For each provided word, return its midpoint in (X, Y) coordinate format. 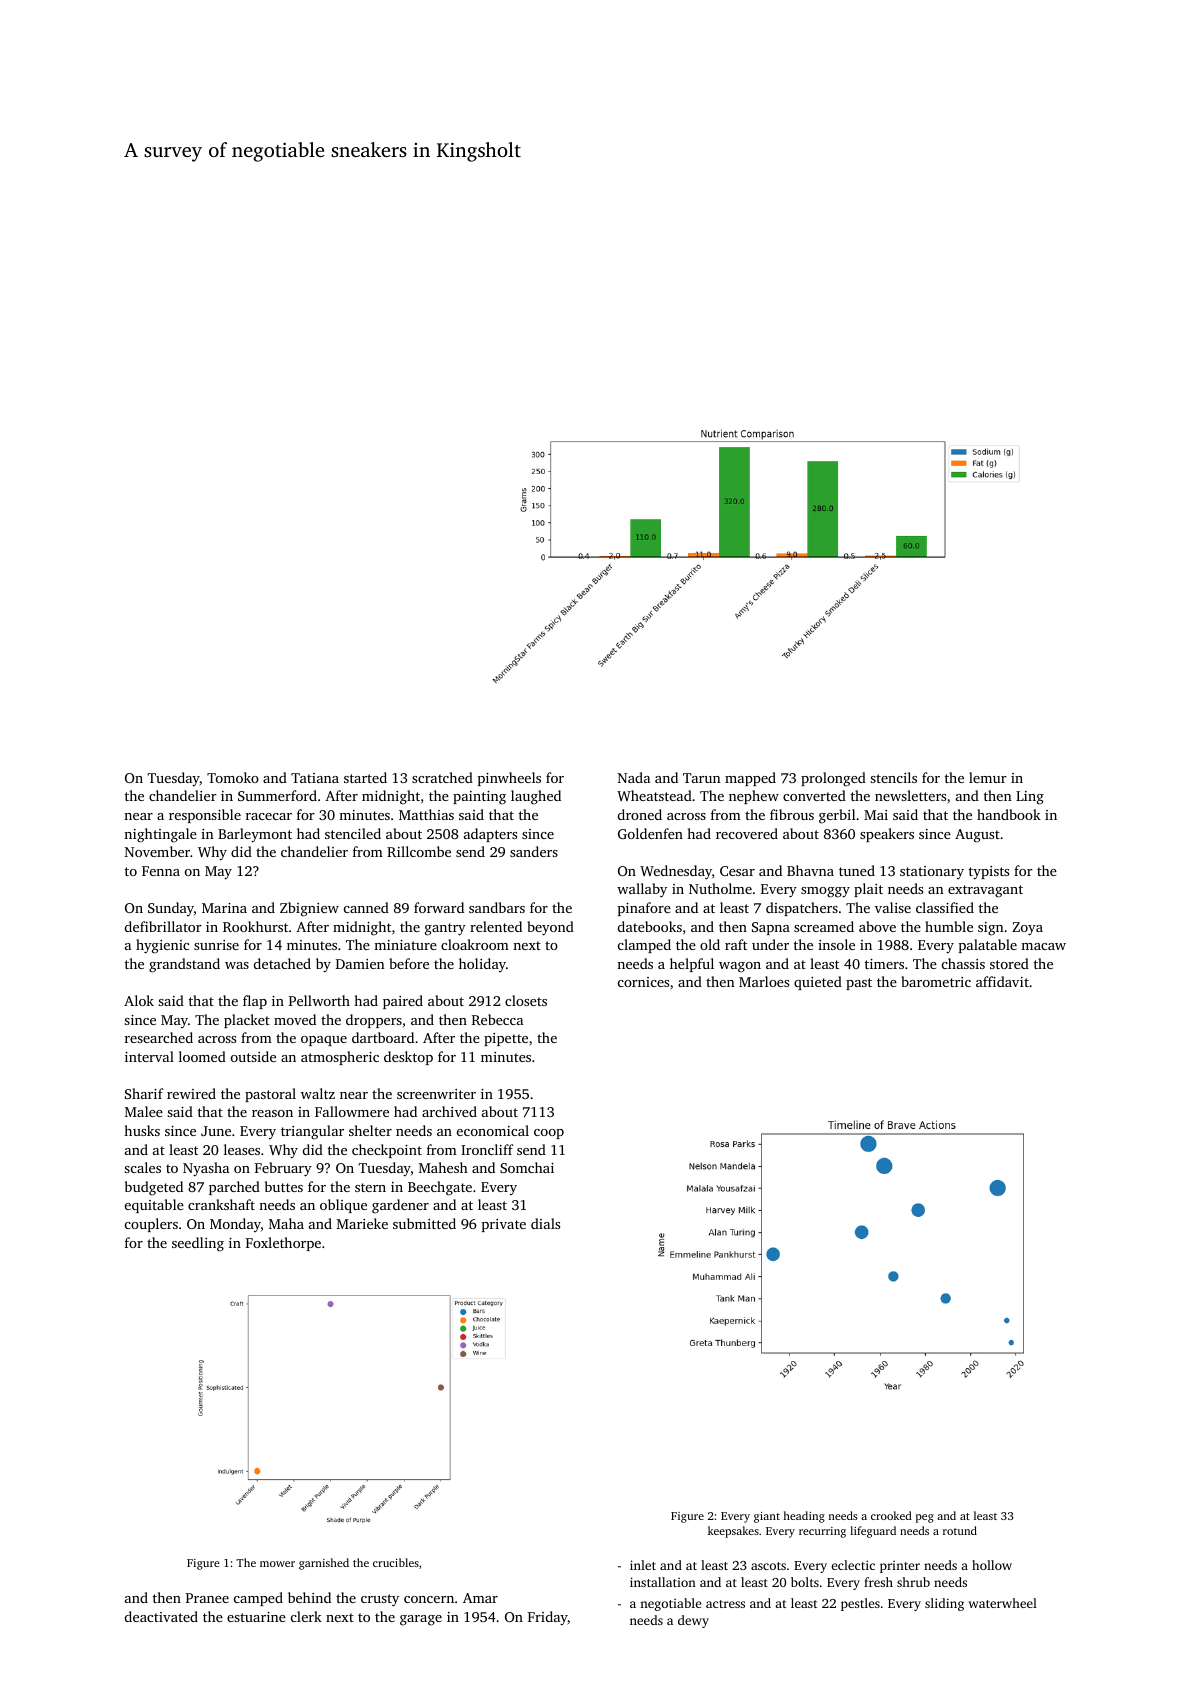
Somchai (527, 1167)
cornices (643, 982)
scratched (442, 777)
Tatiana (315, 778)
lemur (988, 777)
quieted (818, 983)
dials (545, 1223)
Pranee (207, 1598)
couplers (151, 1225)
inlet (643, 1565)
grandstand (184, 965)
